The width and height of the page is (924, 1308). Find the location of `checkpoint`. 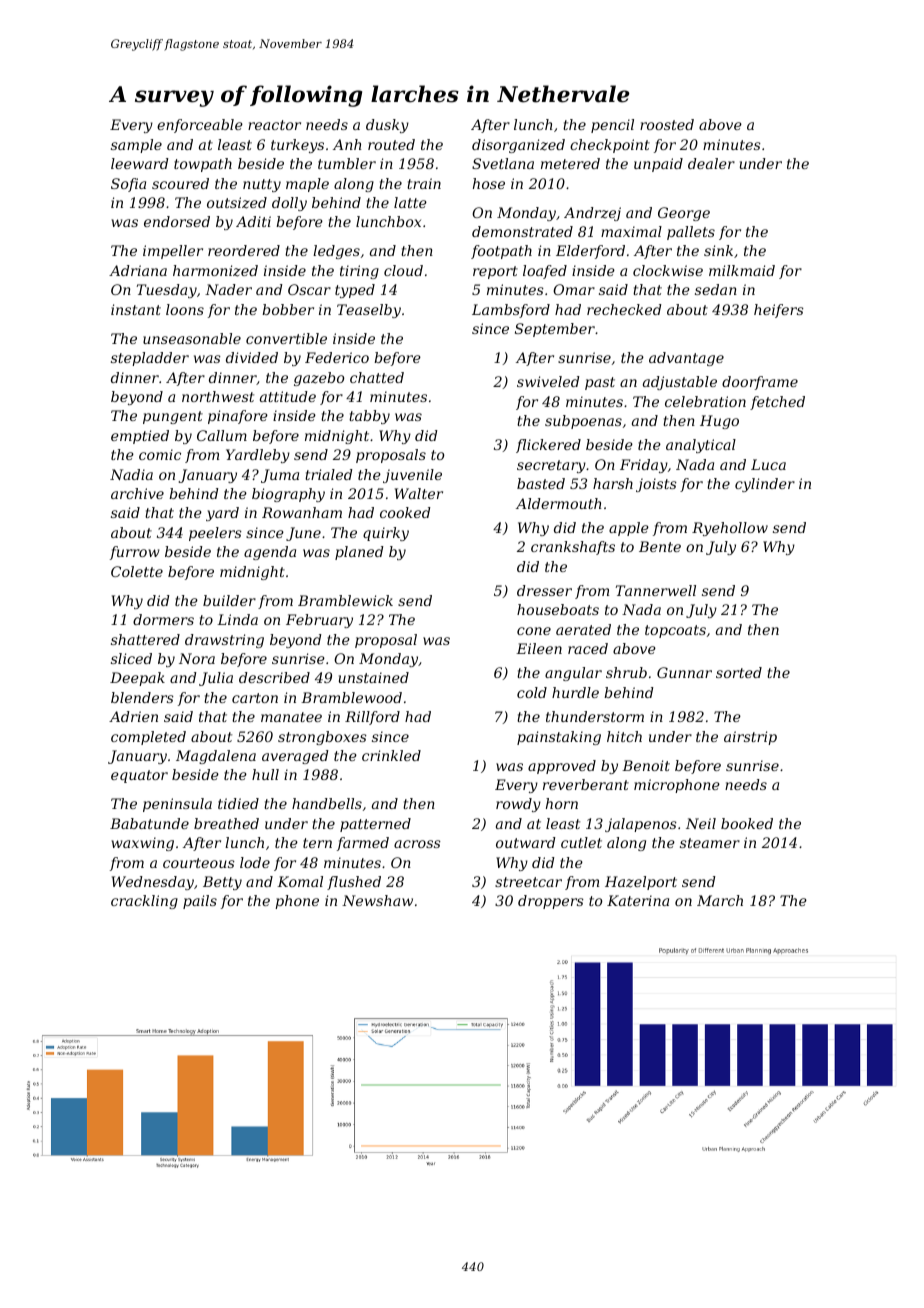

checkpoint is located at coordinates (610, 146).
